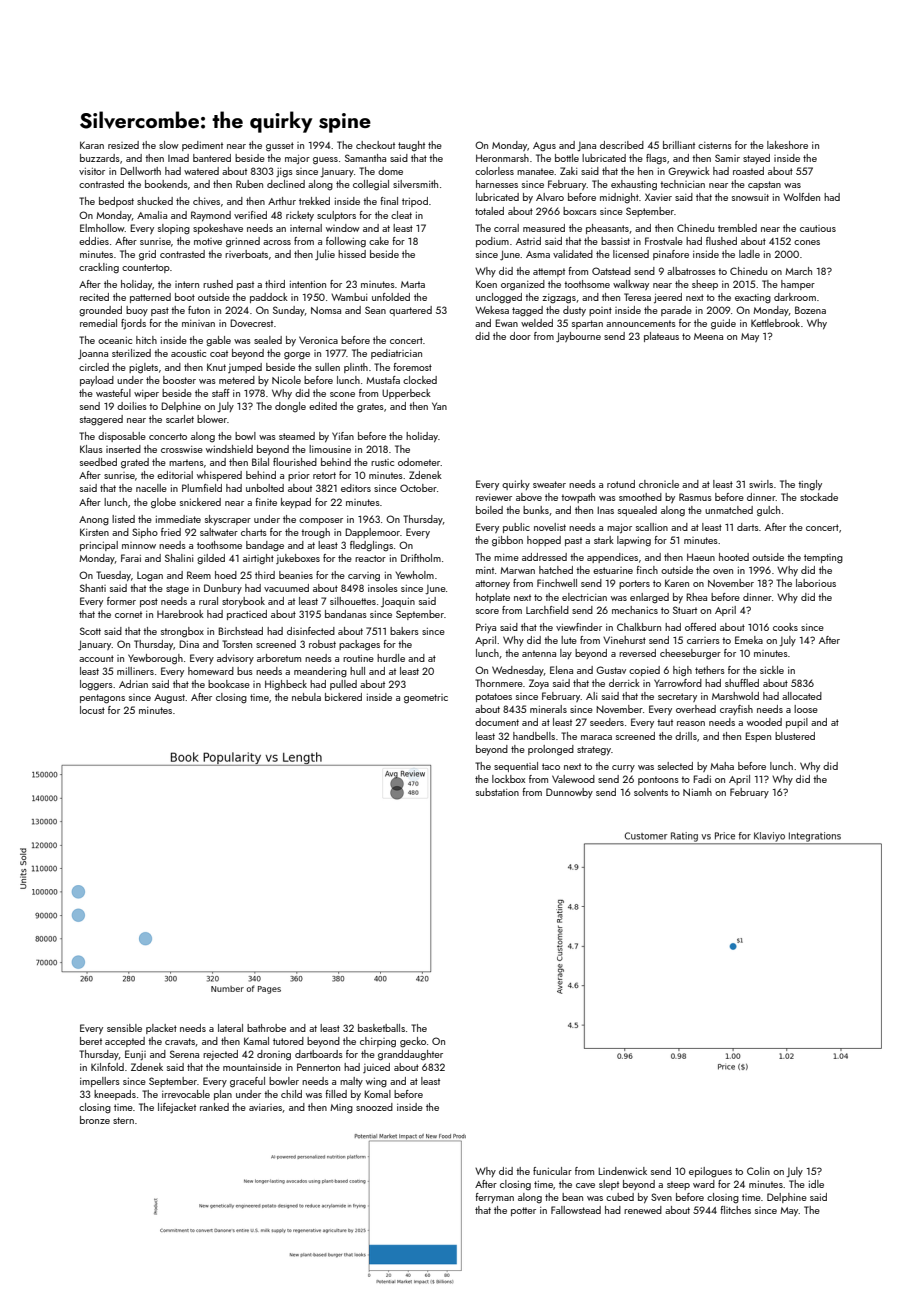 The height and width of the screenshot is (1308, 924). What do you see at coordinates (552, 1171) in the screenshot?
I see `funicular` at bounding box center [552, 1171].
